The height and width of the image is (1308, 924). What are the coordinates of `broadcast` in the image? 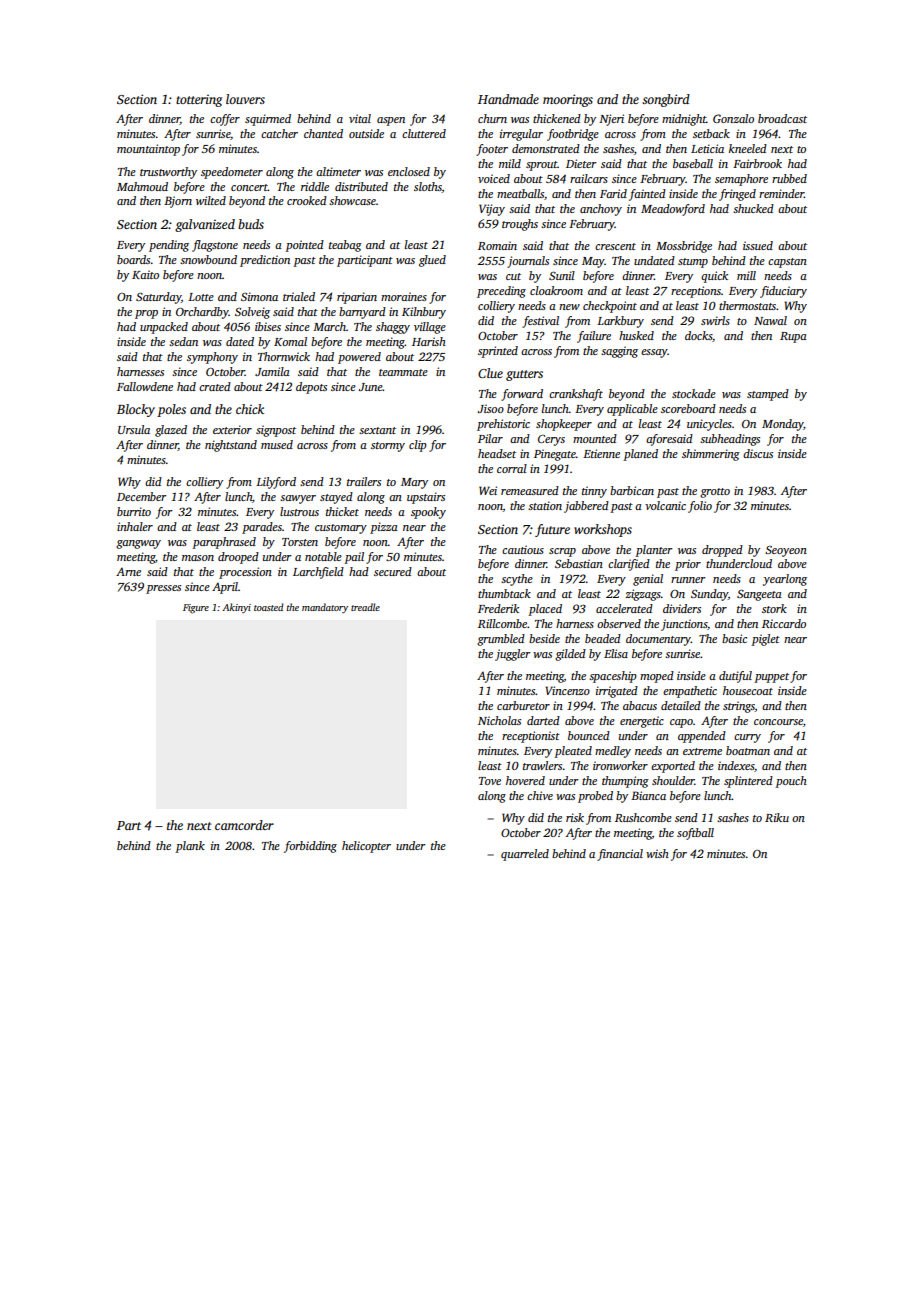 It's located at (782, 118).
